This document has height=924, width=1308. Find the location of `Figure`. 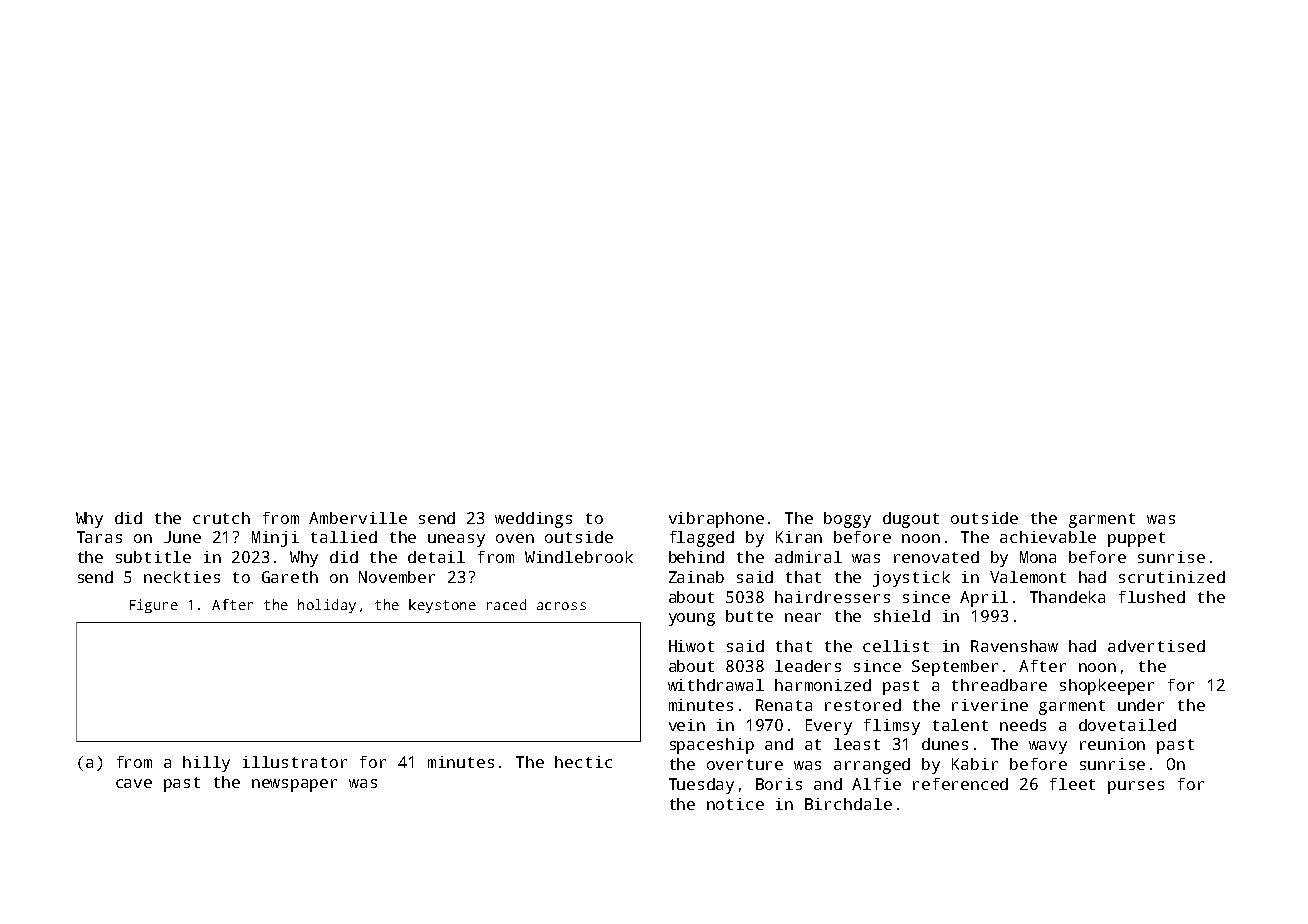

Figure is located at coordinates (154, 606).
